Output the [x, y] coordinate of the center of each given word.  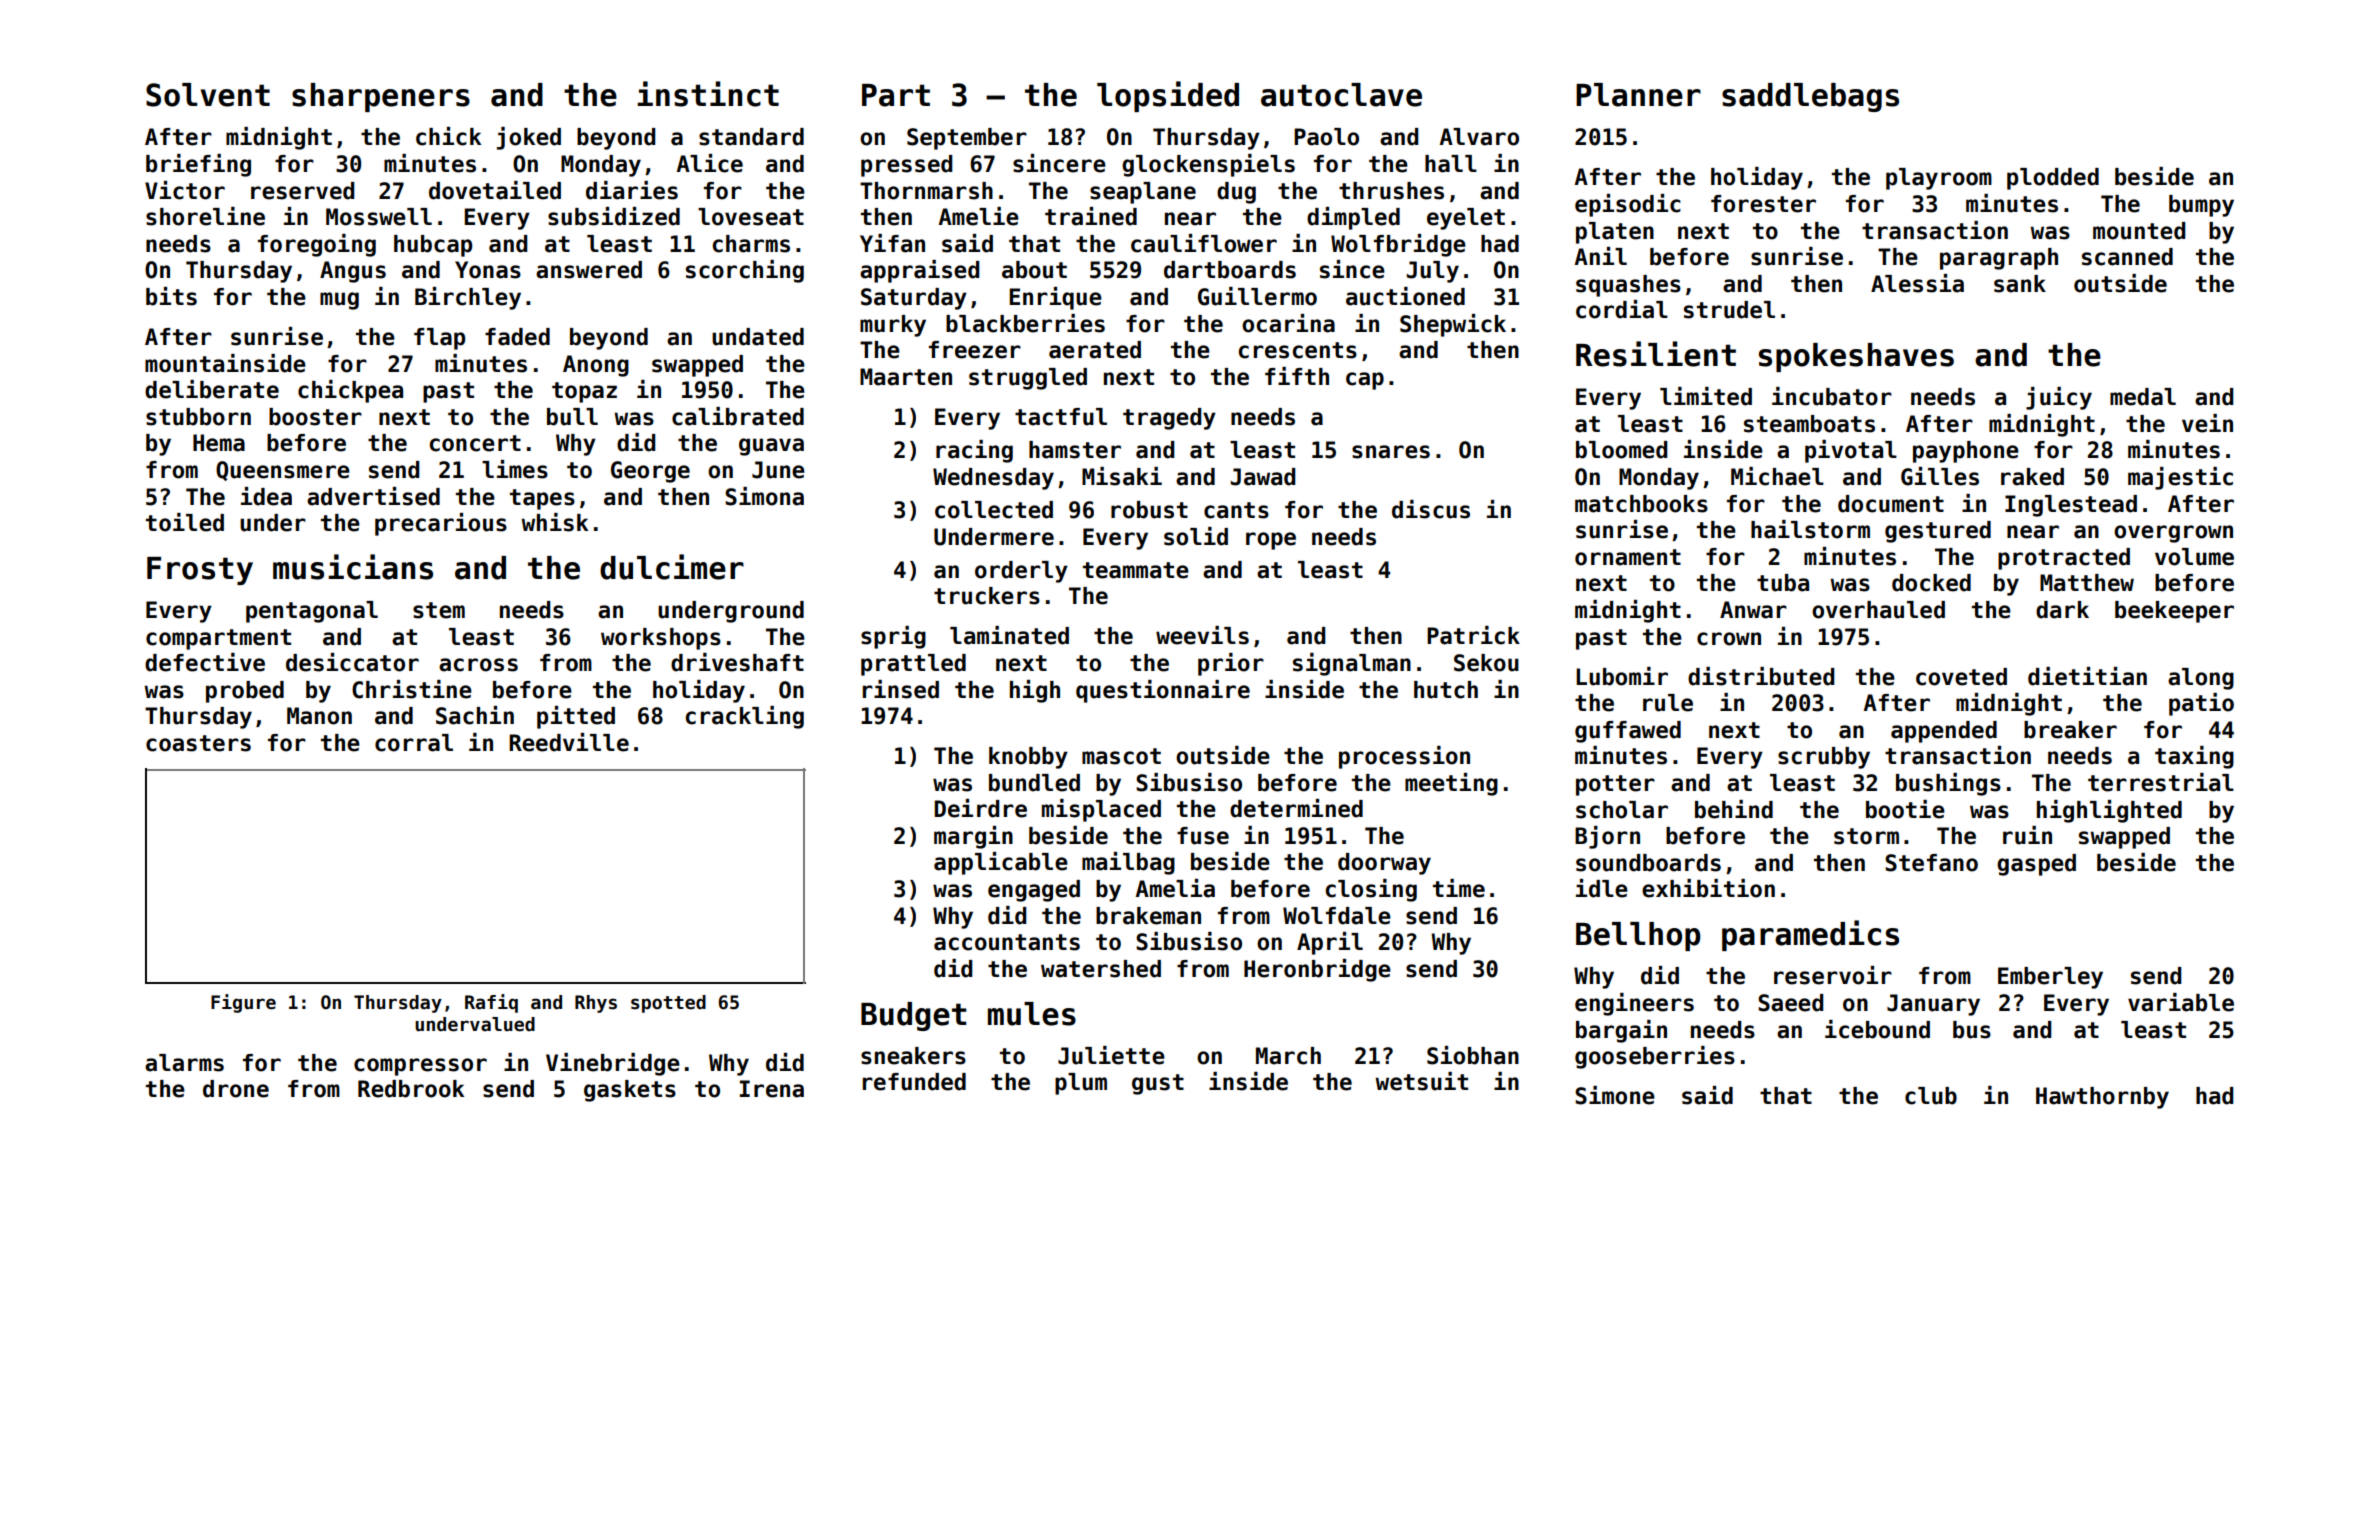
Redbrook [411, 1089]
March [1288, 1056]
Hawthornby [2102, 1098]
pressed [907, 166]
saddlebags [1810, 97]
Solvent [208, 95]
